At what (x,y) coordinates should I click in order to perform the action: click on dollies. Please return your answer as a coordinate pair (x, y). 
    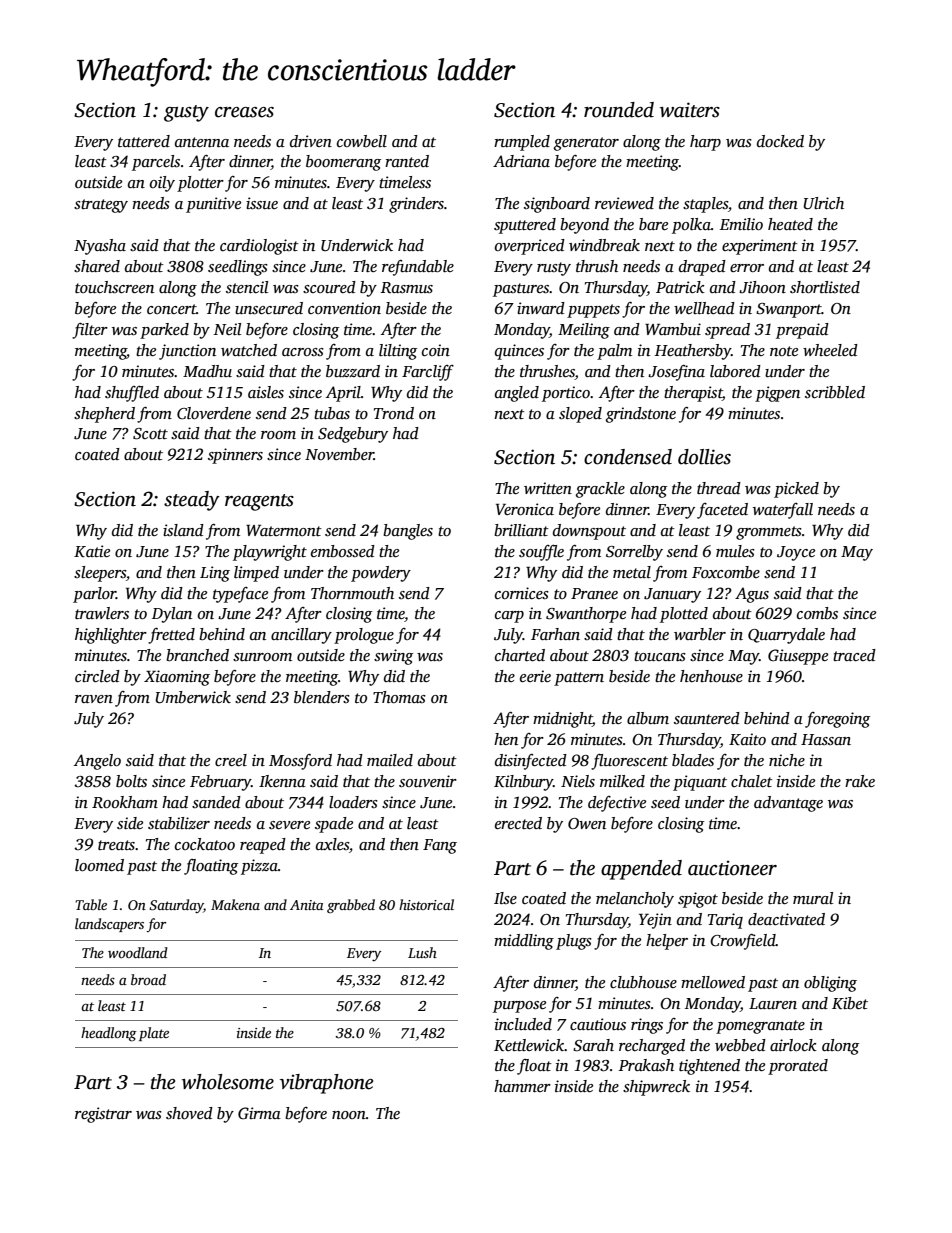
    Looking at the image, I should click on (704, 457).
